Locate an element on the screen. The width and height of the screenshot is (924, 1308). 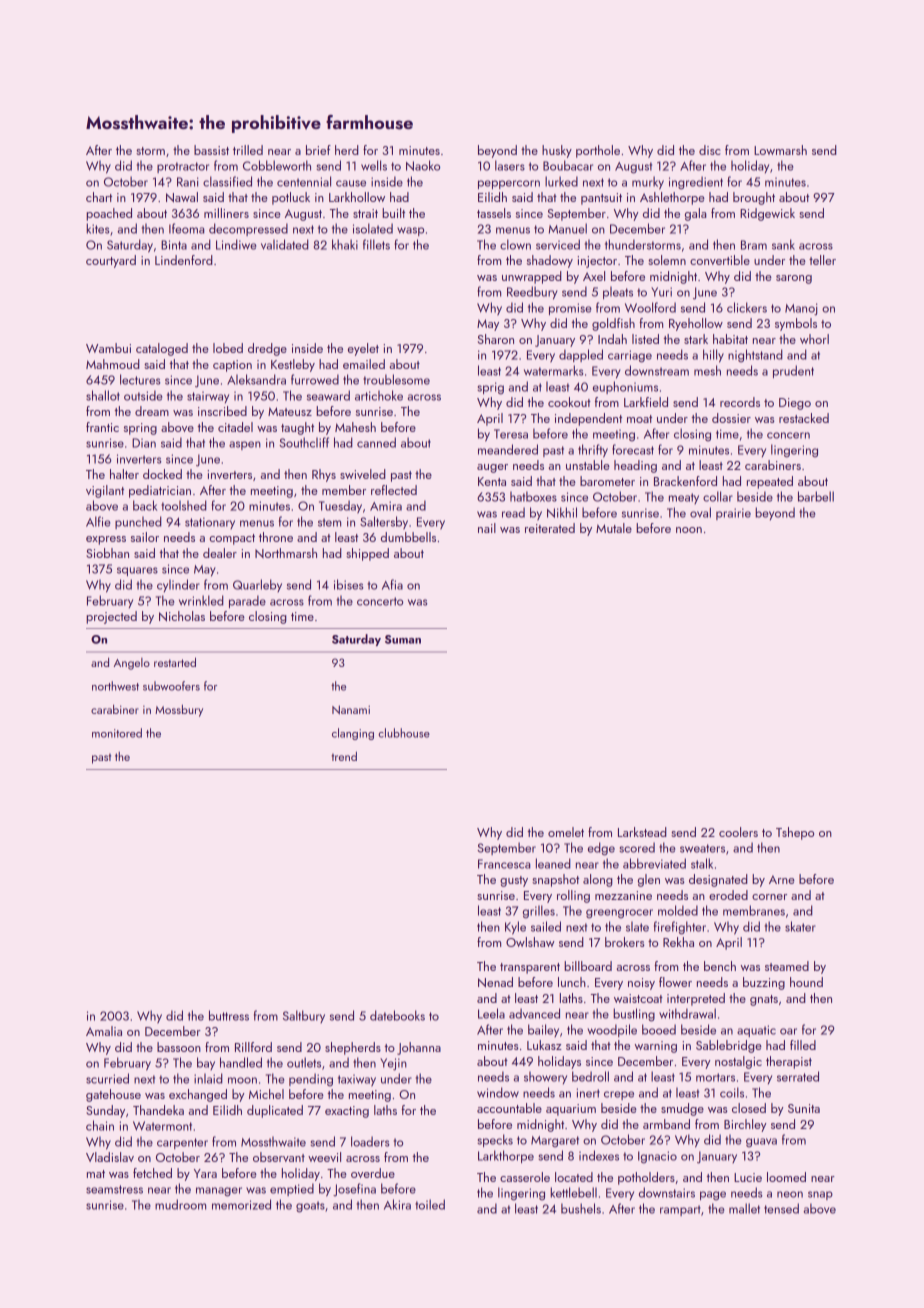
handled is located at coordinates (241, 1062).
